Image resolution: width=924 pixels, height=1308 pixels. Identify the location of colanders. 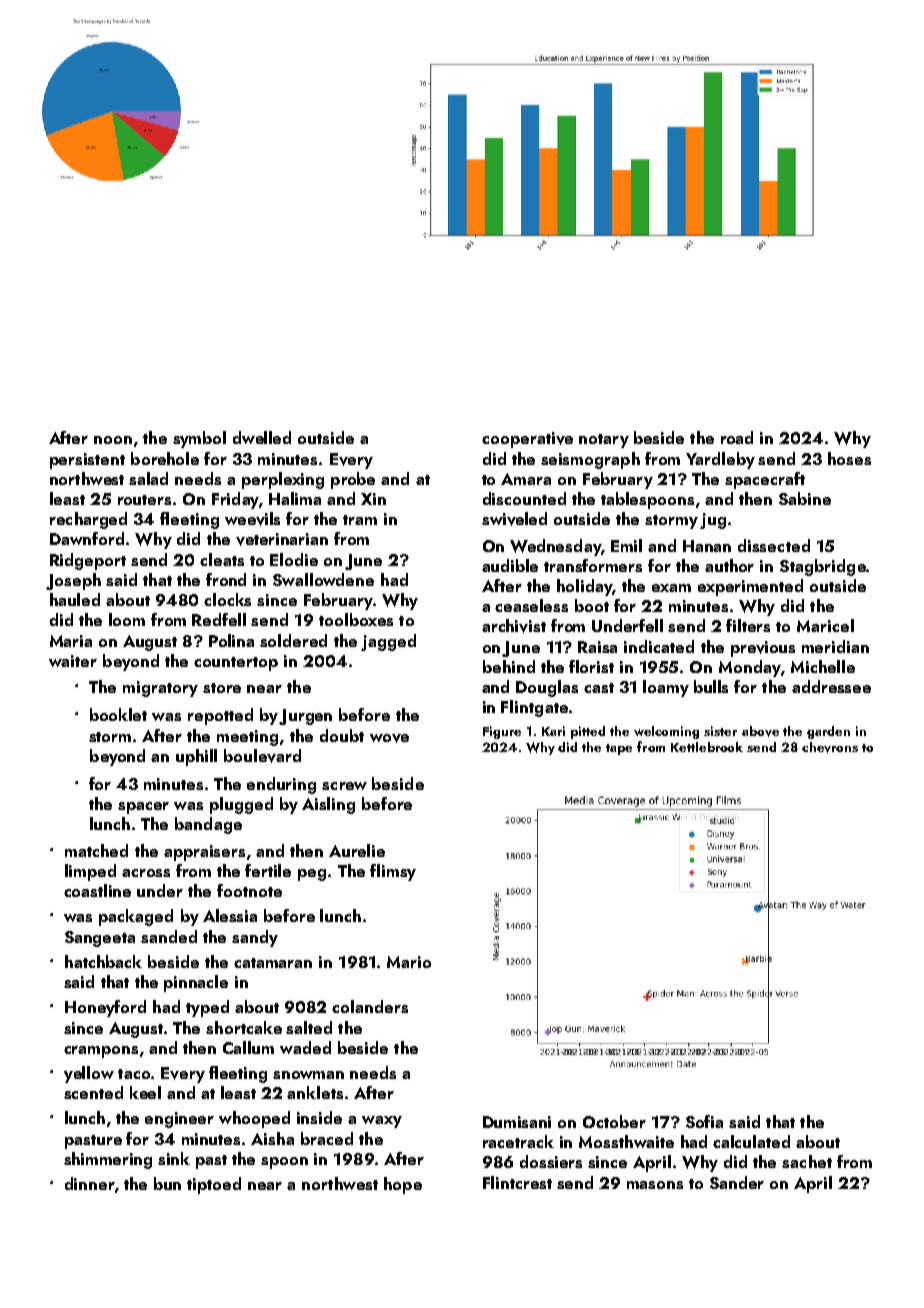
(370, 1006).
